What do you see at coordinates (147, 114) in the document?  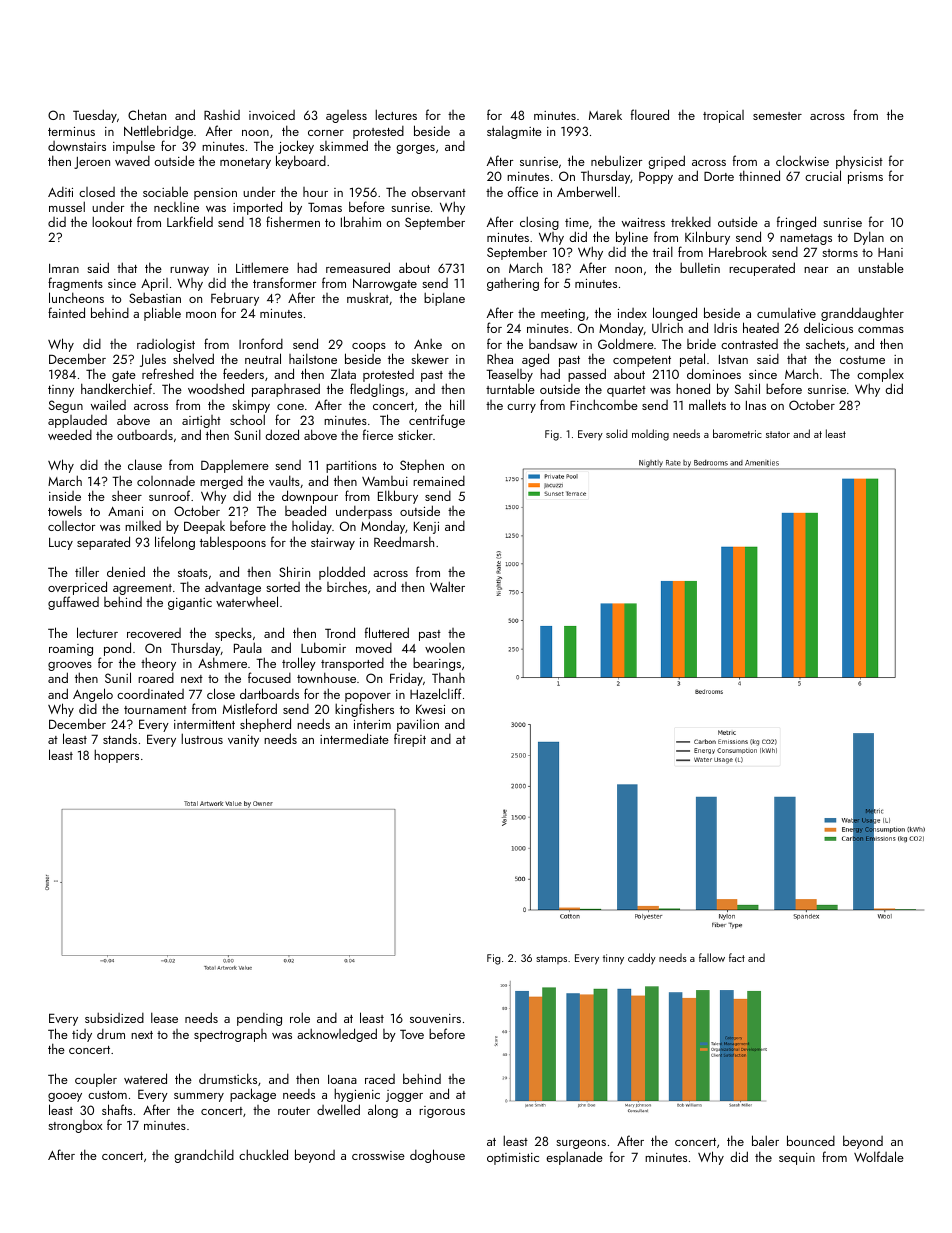 I see `Chetan` at bounding box center [147, 114].
